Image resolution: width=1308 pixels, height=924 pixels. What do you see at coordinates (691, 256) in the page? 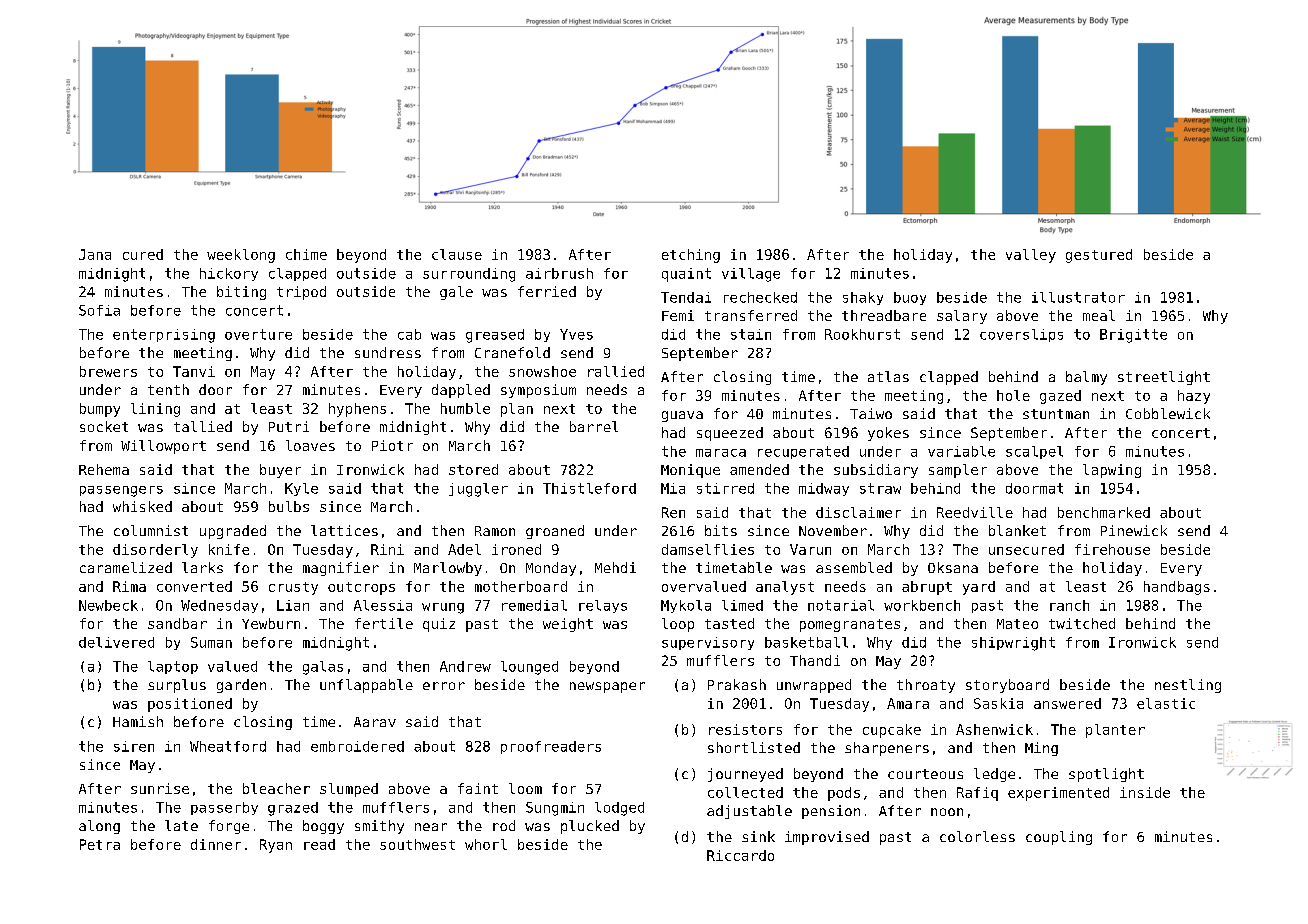
I see `etching` at bounding box center [691, 256].
